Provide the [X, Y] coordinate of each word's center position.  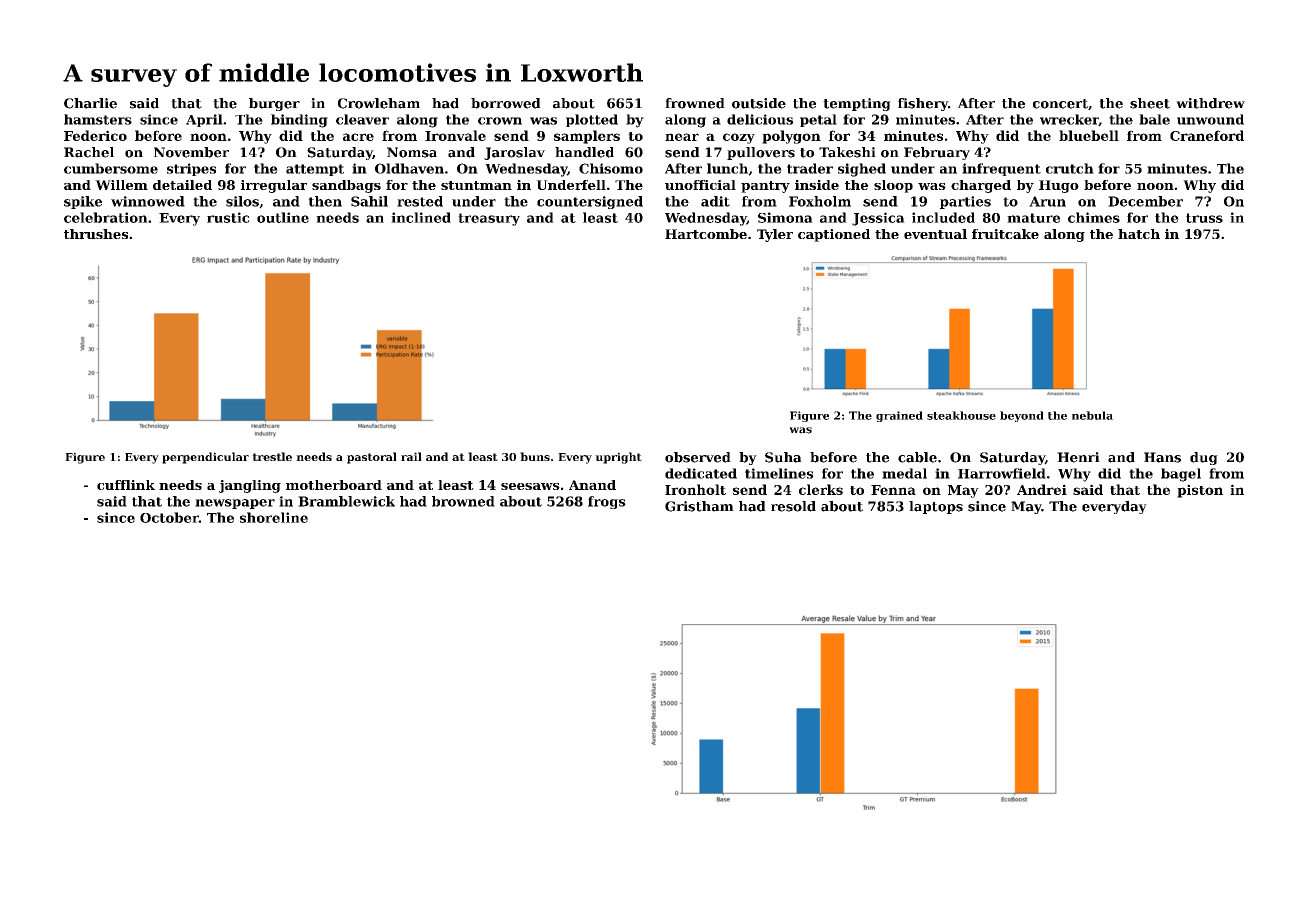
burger [274, 104]
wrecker [1069, 120]
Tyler [775, 235]
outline [283, 217]
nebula [1092, 415]
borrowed [506, 103]
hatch [1139, 234]
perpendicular [205, 458]
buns [535, 456]
